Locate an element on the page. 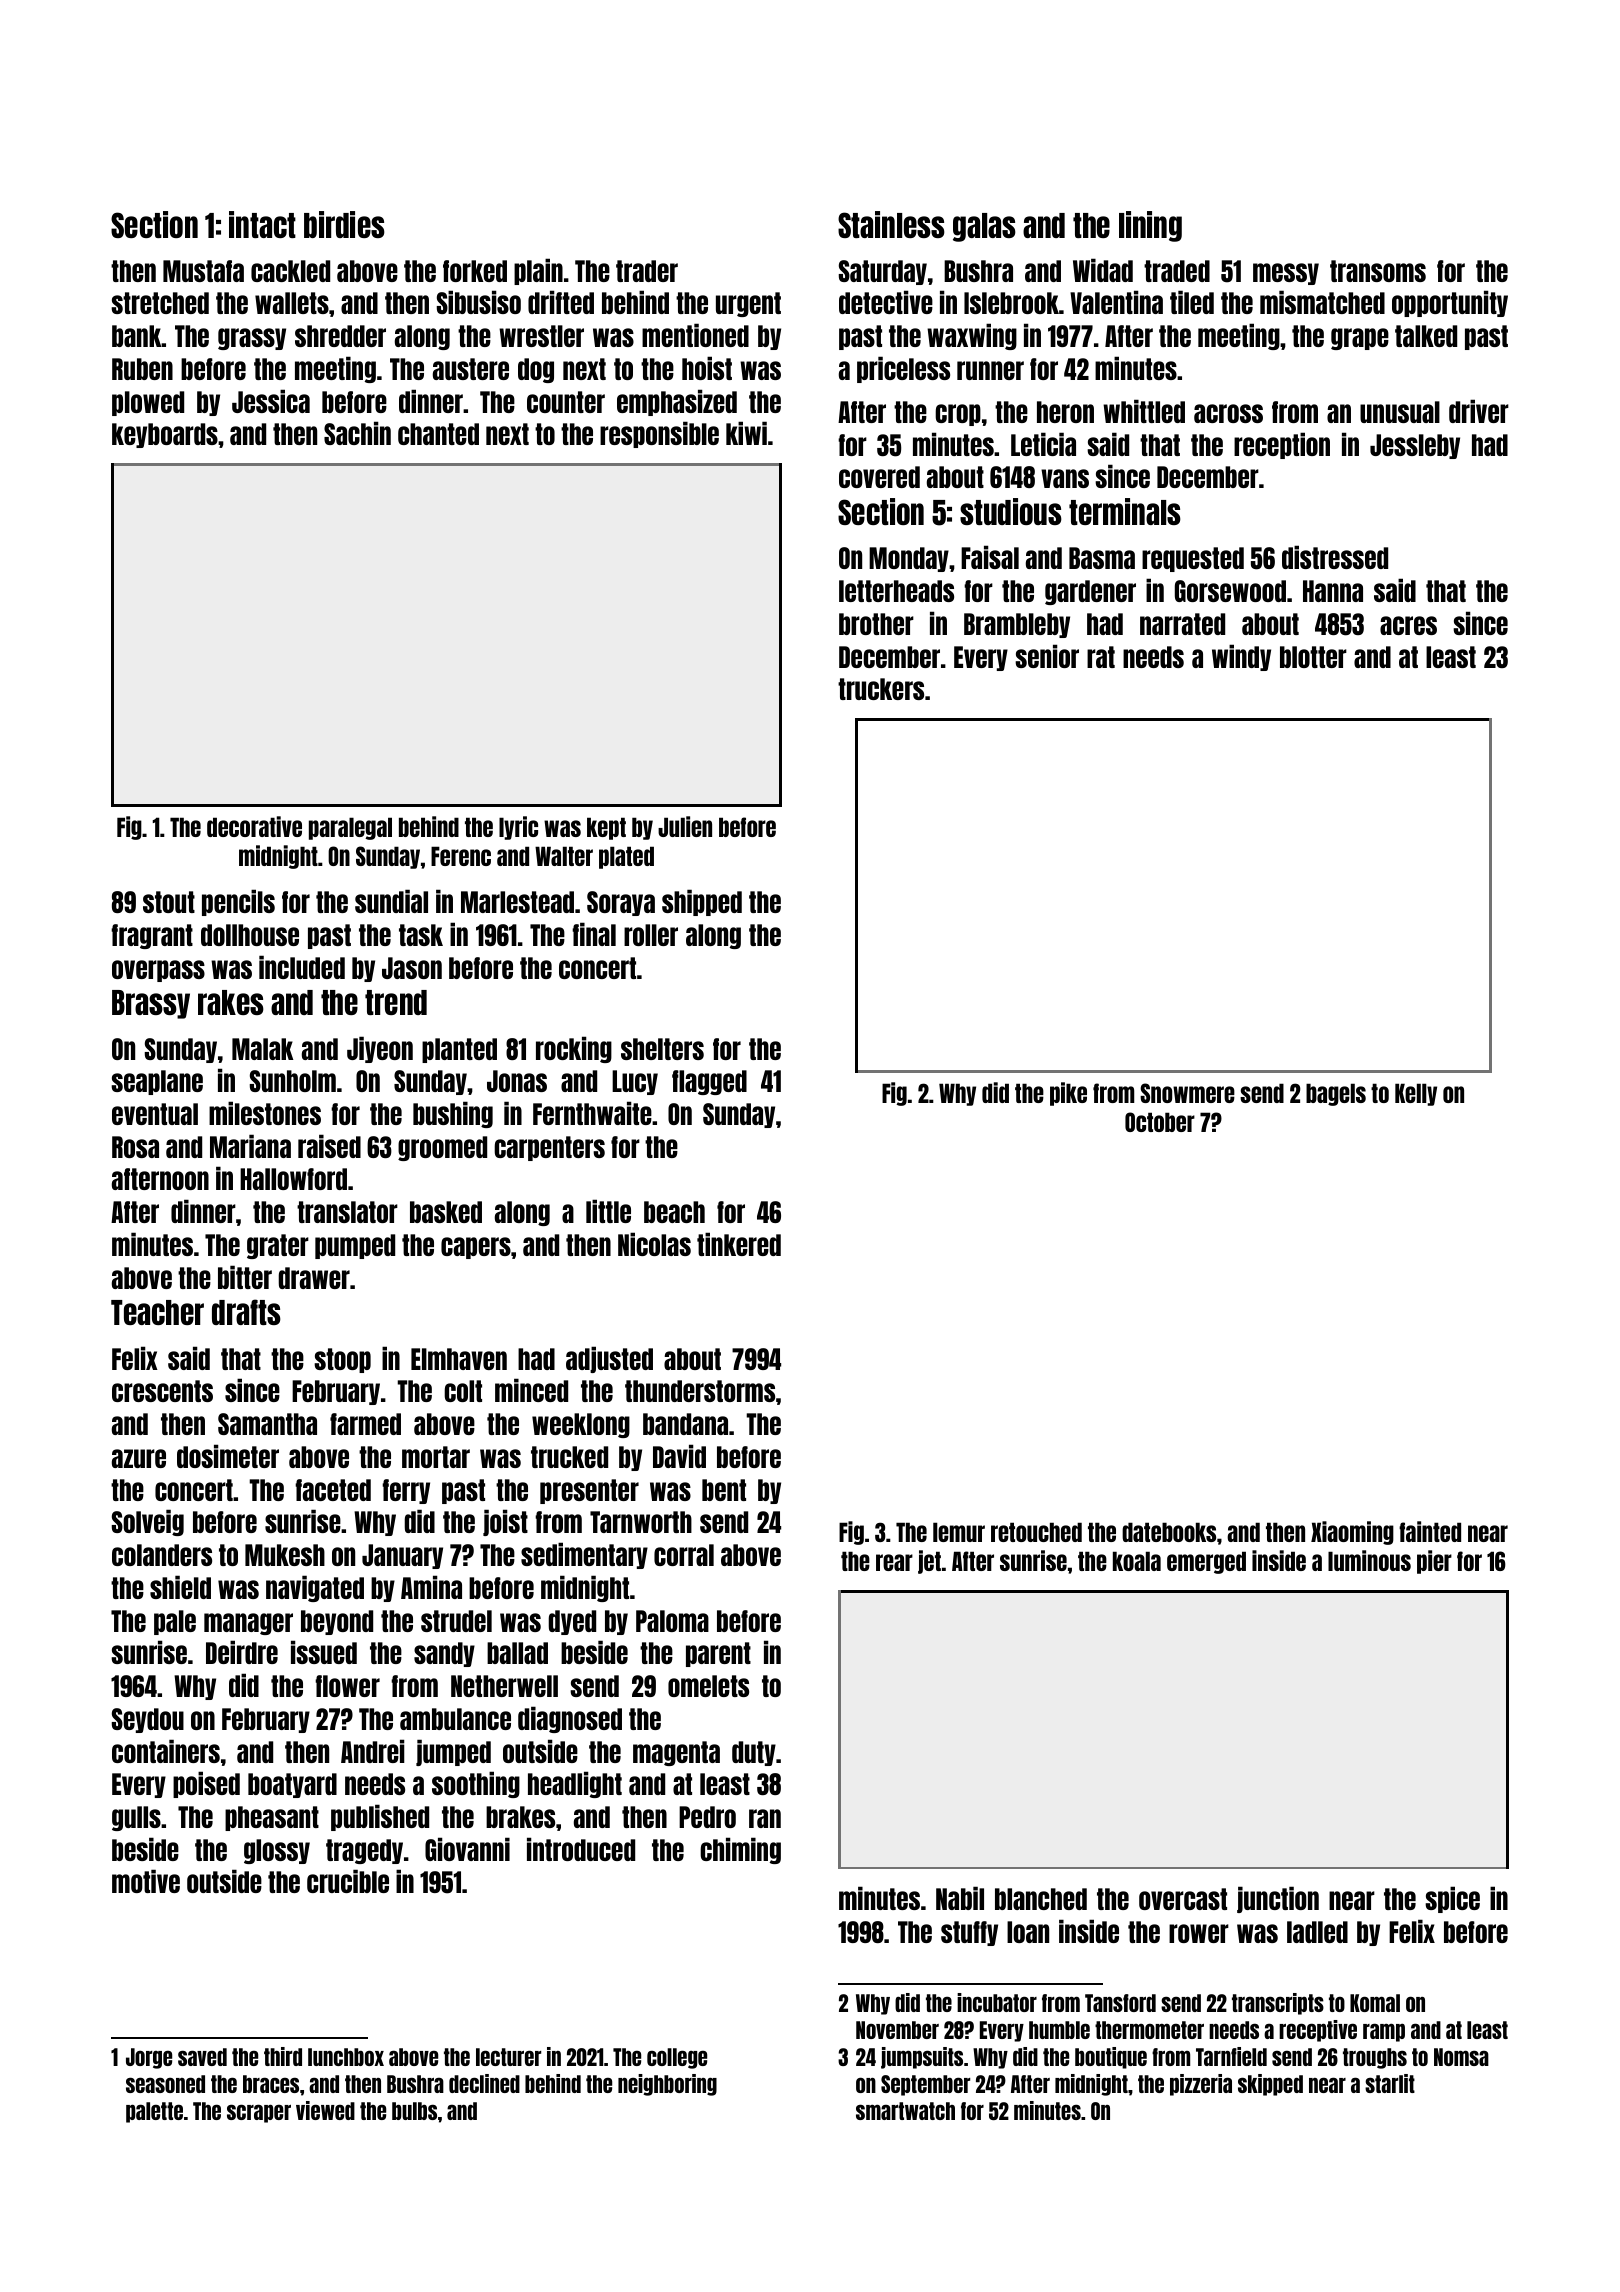 This image has width=1620, height=2292. October is located at coordinates (1160, 1122).
